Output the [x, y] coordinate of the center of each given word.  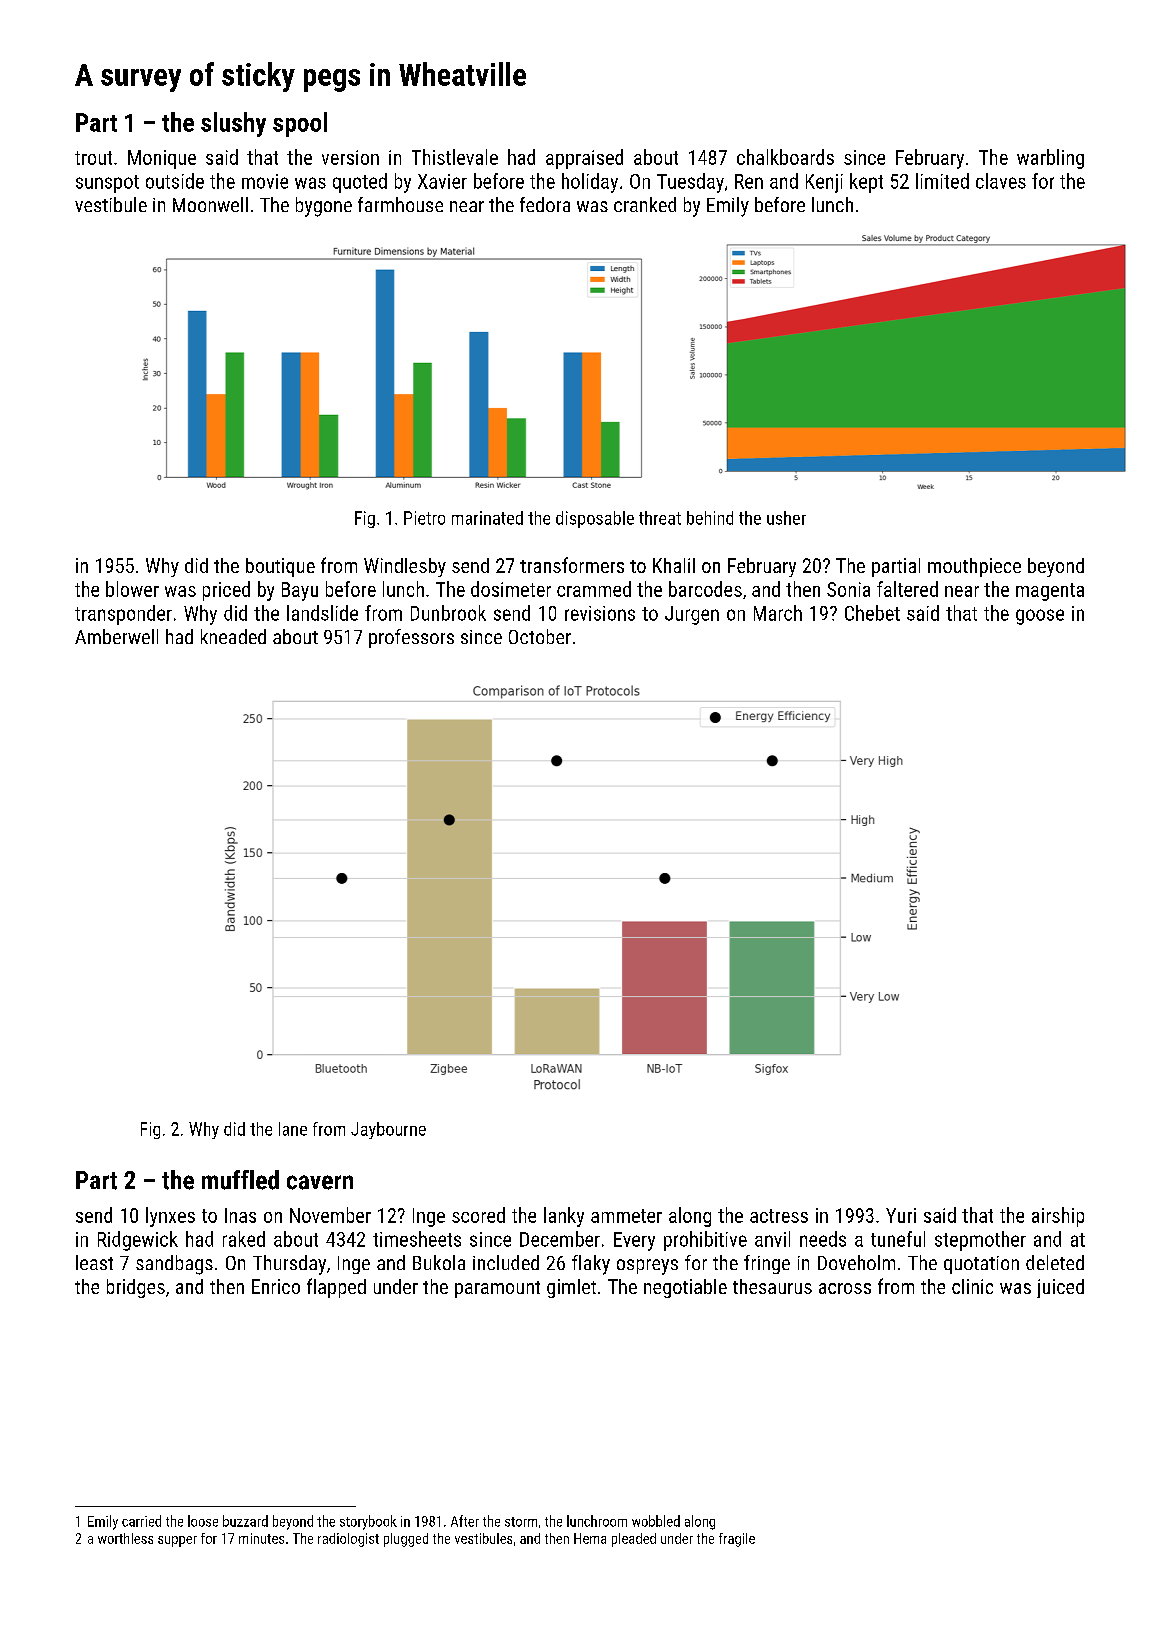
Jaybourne [388, 1130]
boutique [280, 567]
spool [300, 124]
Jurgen [692, 615]
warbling [1050, 159]
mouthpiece [974, 567]
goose [1040, 617]
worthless [125, 1538]
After [465, 1521]
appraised [584, 159]
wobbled [656, 1521]
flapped [336, 1288]
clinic [972, 1286]
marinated [487, 518]
